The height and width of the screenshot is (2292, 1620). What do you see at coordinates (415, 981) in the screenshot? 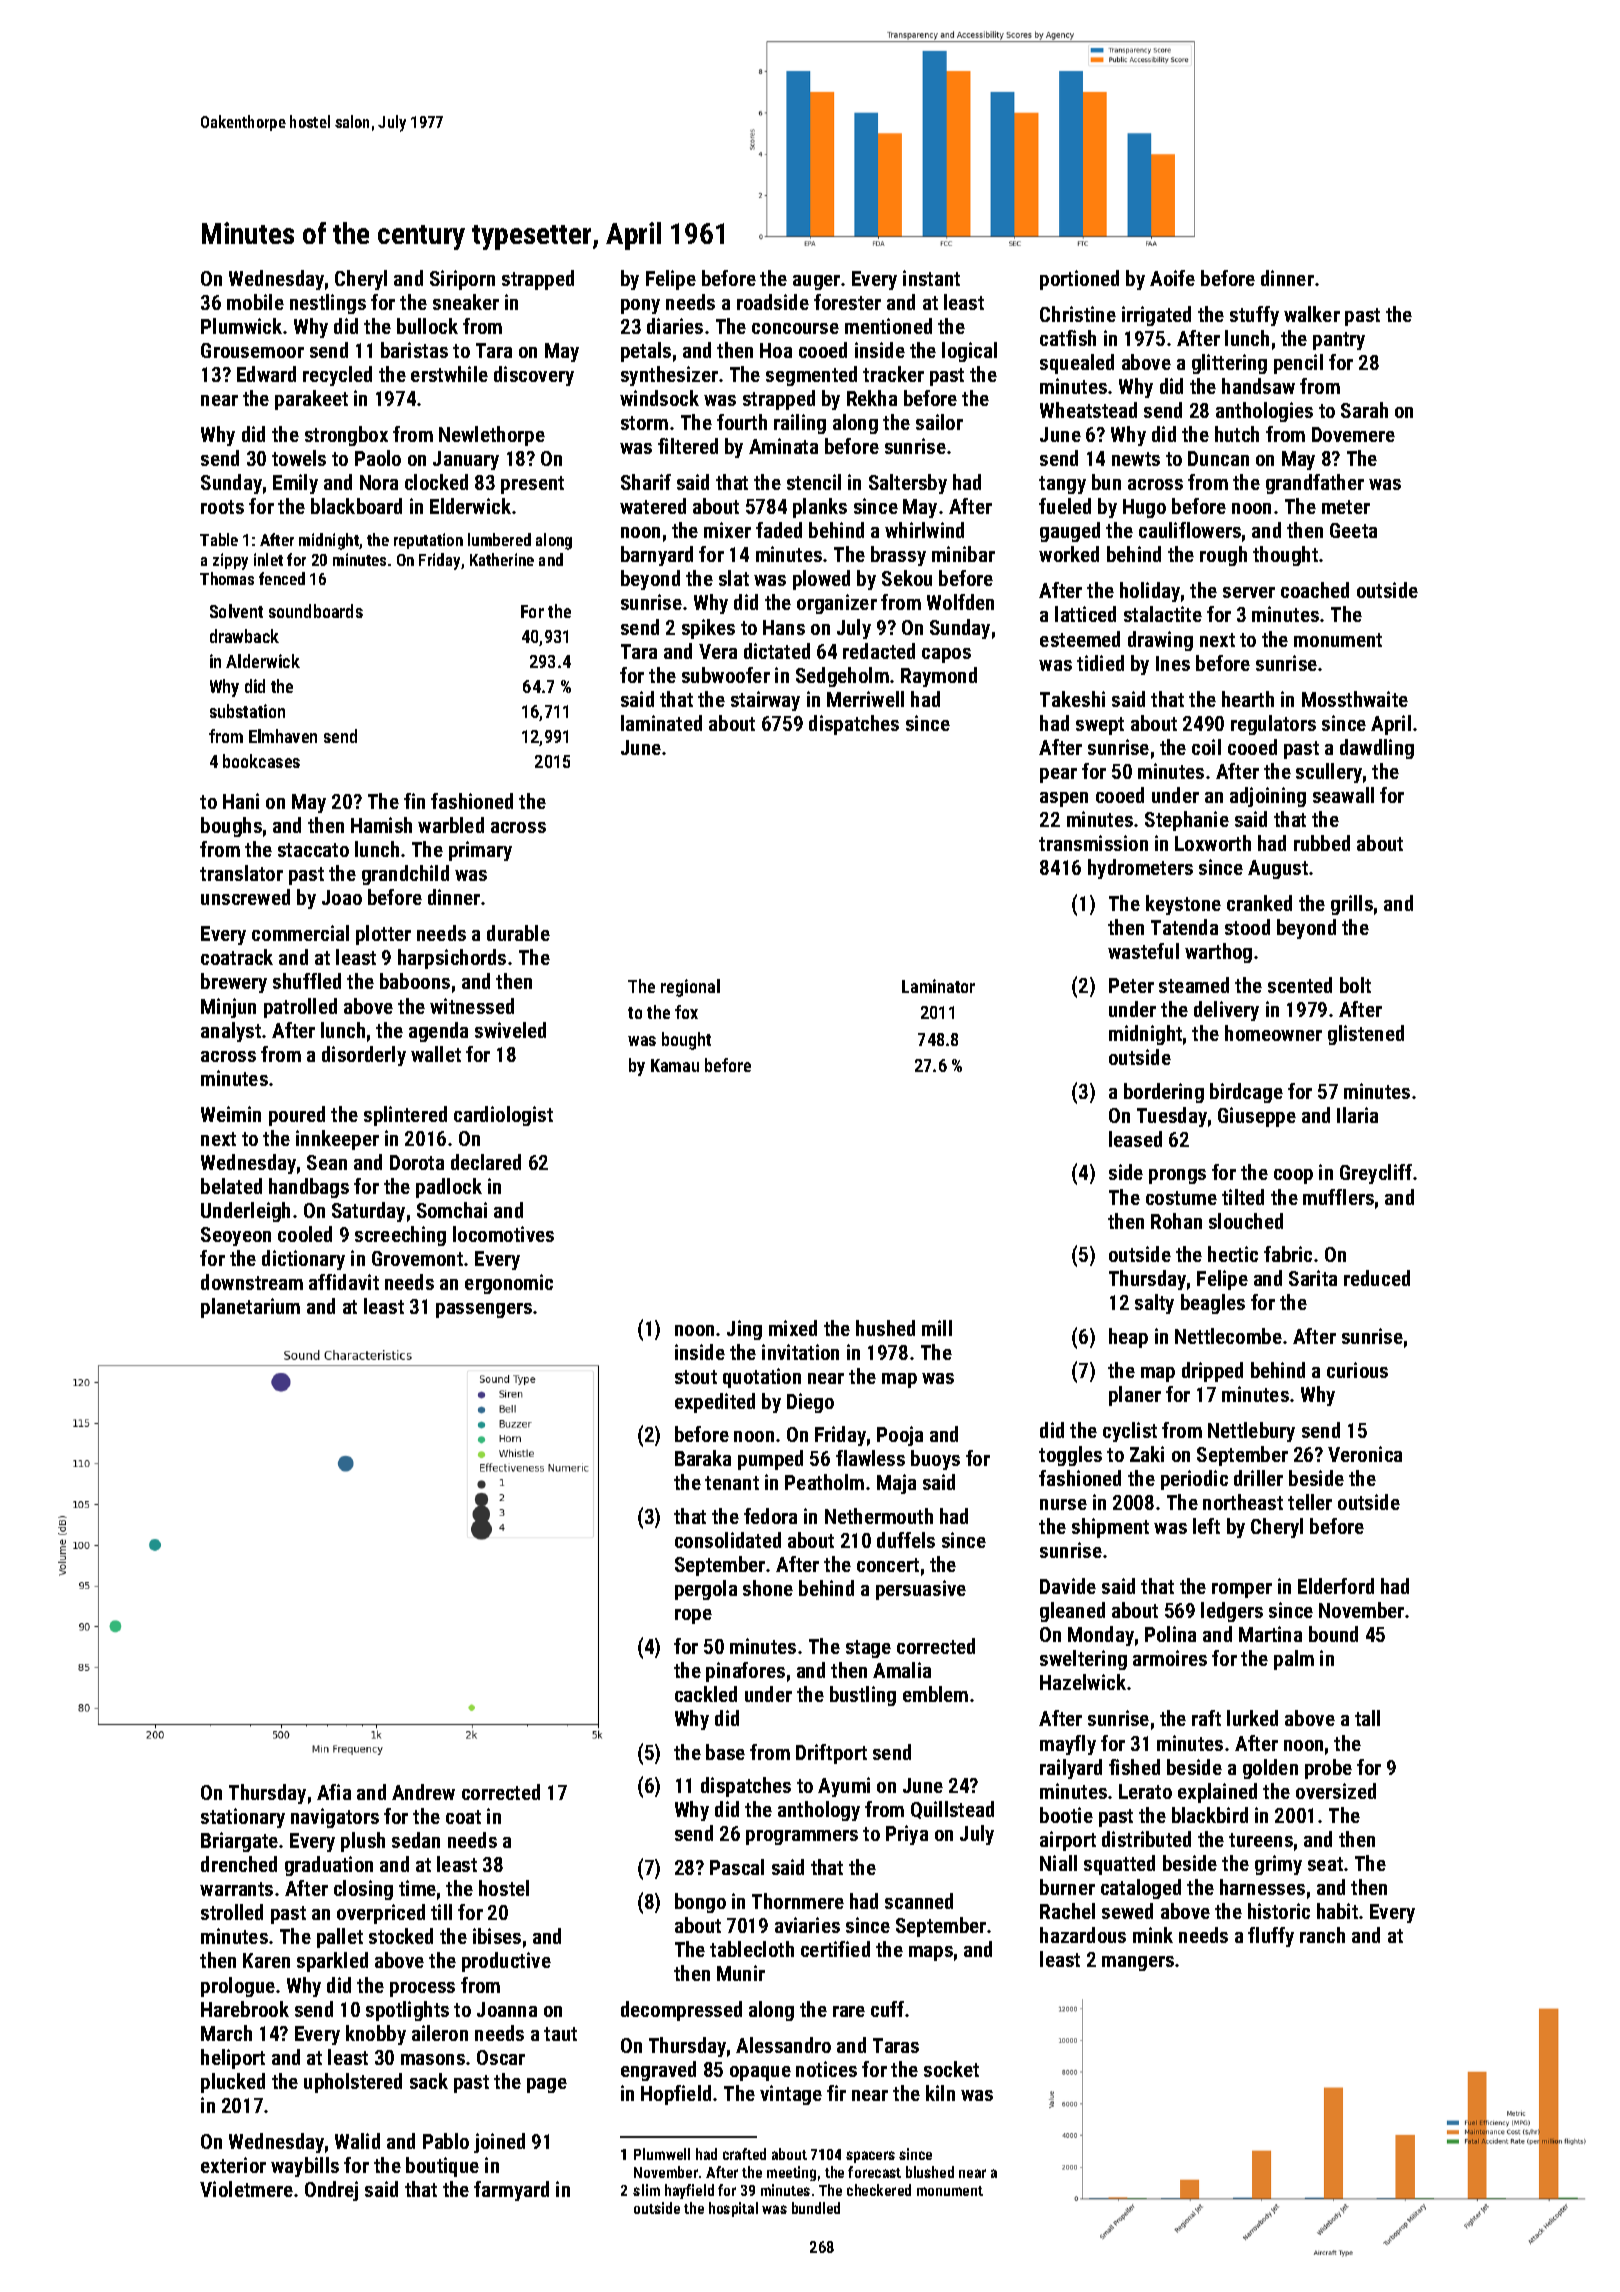
I see `baboons` at bounding box center [415, 981].
